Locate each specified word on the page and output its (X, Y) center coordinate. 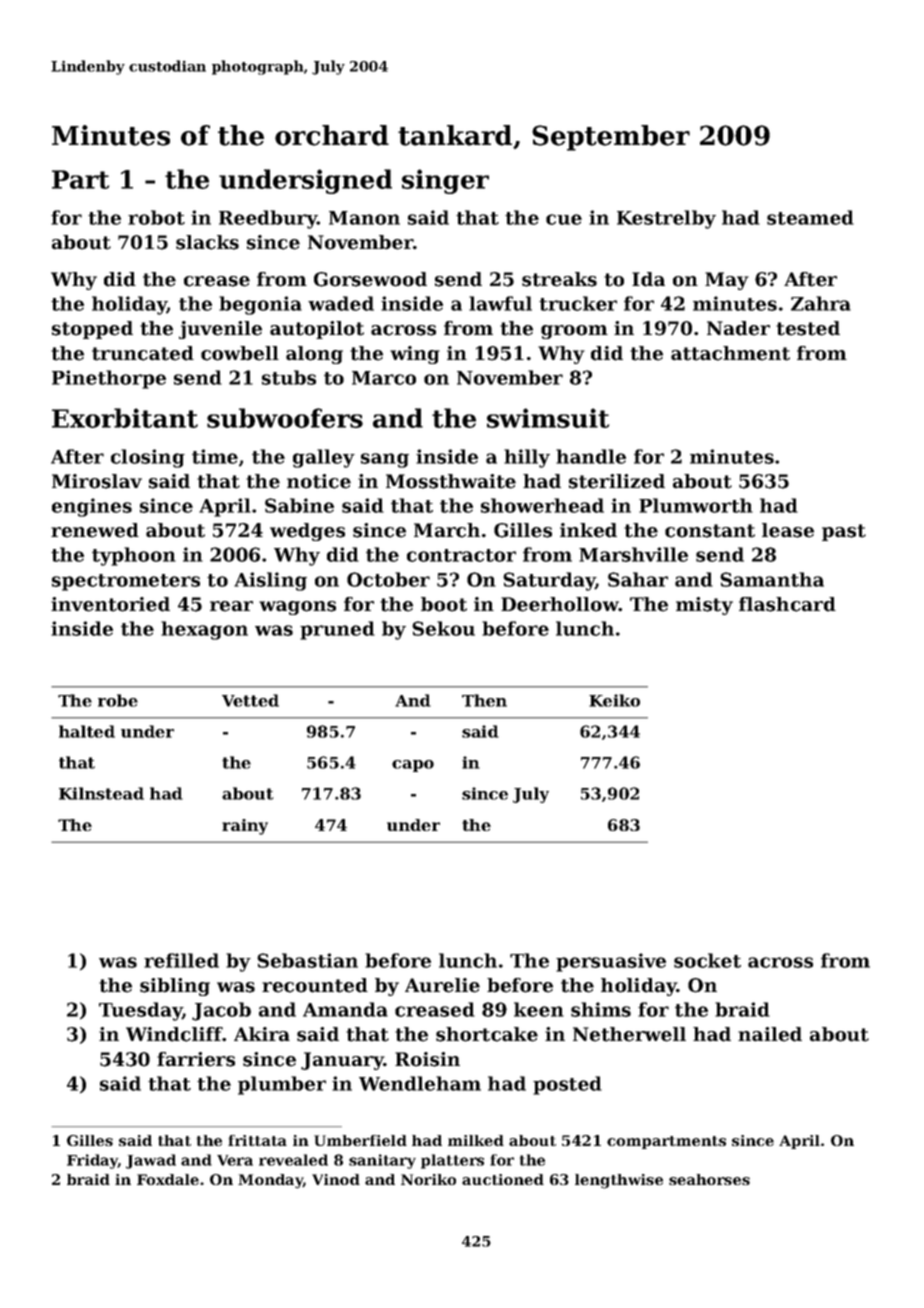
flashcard (787, 604)
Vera (235, 1160)
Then (484, 700)
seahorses (709, 1179)
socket (707, 960)
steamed (810, 217)
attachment (730, 353)
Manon (364, 218)
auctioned (503, 1179)
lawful (500, 303)
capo (413, 766)
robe (118, 700)
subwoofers (285, 418)
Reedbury (268, 219)
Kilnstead (101, 793)
